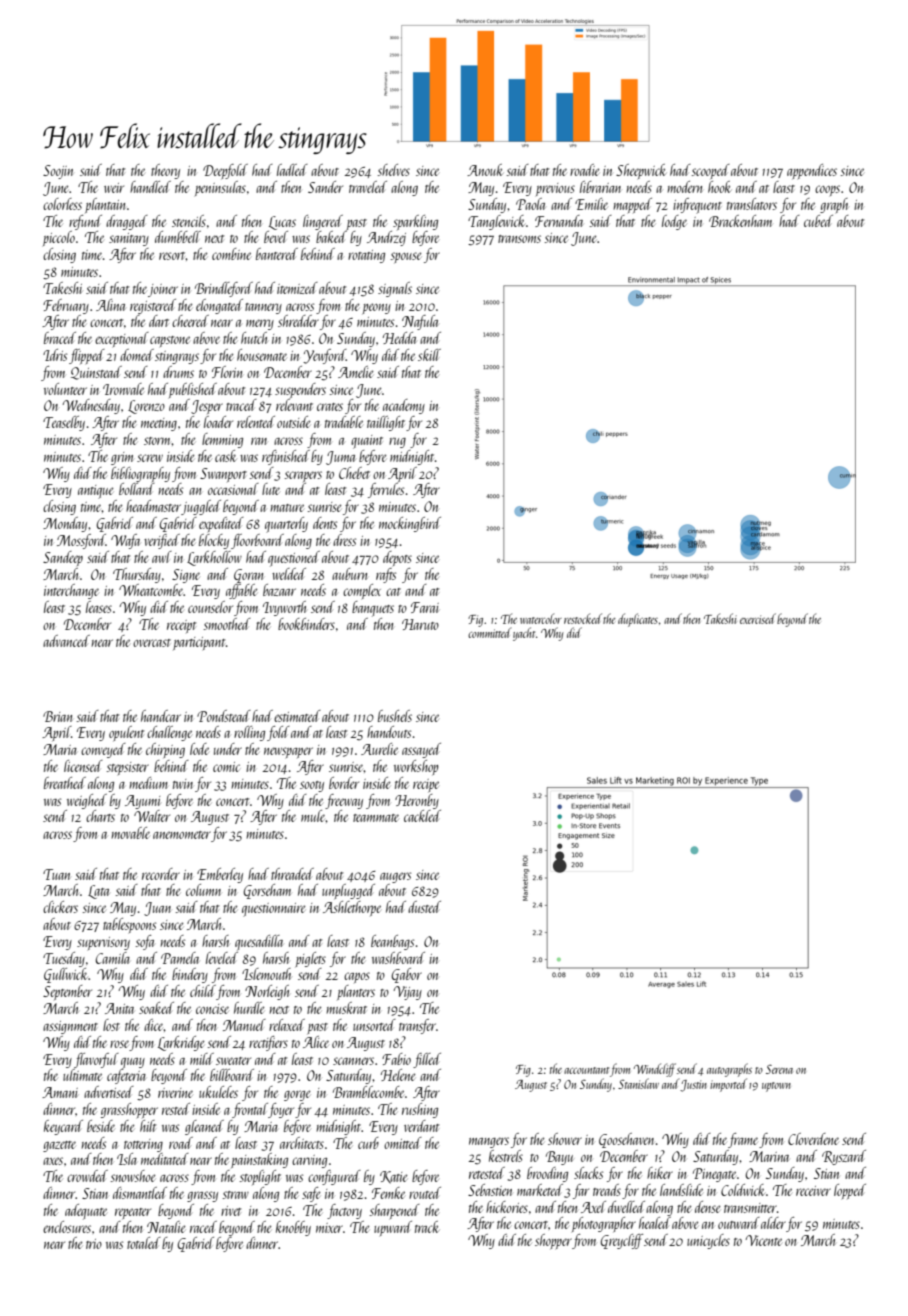 This image has height=1316, width=908. Describe the element at coordinates (66, 641) in the image. I see `advanced` at that location.
